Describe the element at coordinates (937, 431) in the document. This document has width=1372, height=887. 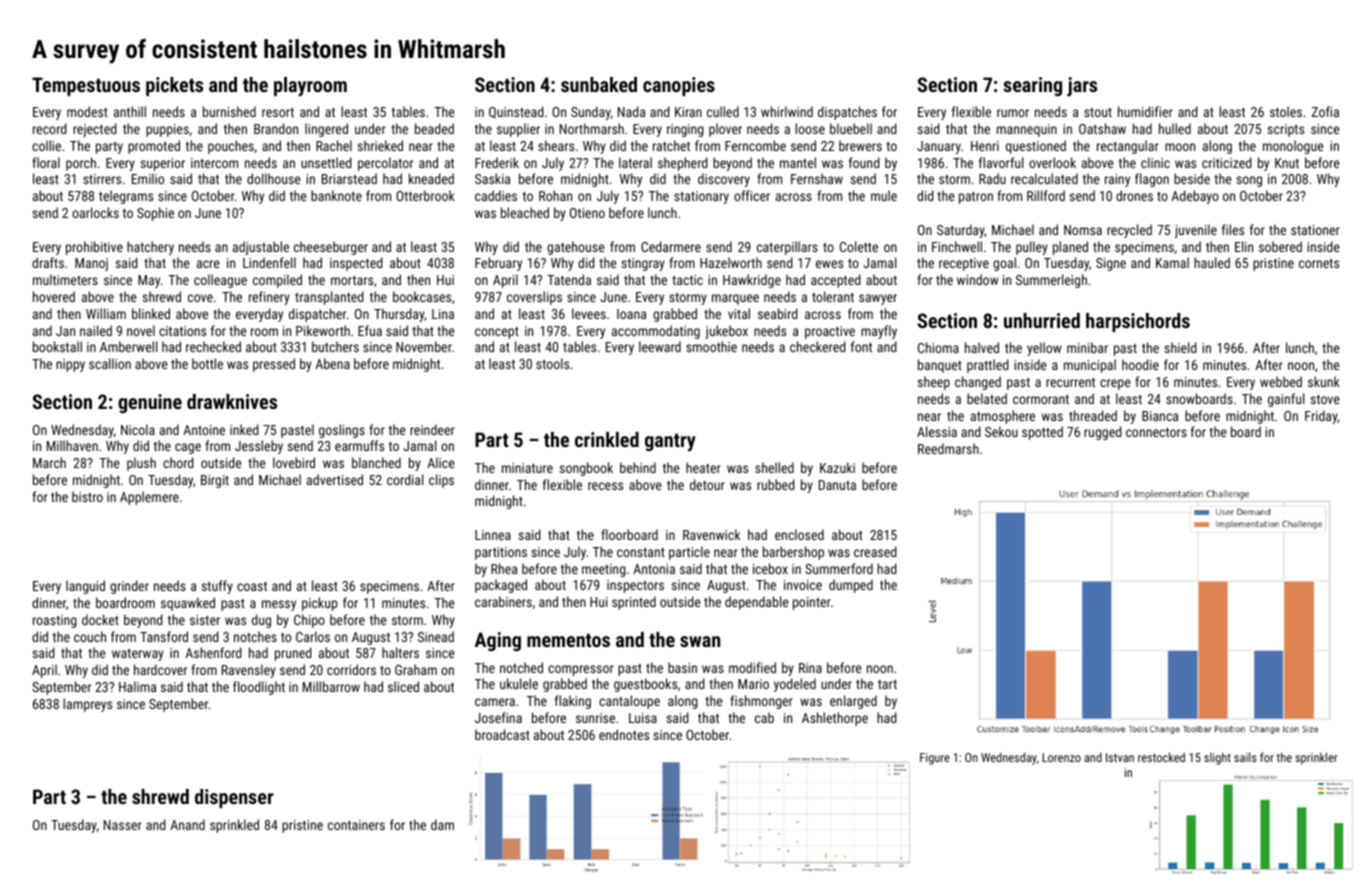
I see `Alessia` at that location.
